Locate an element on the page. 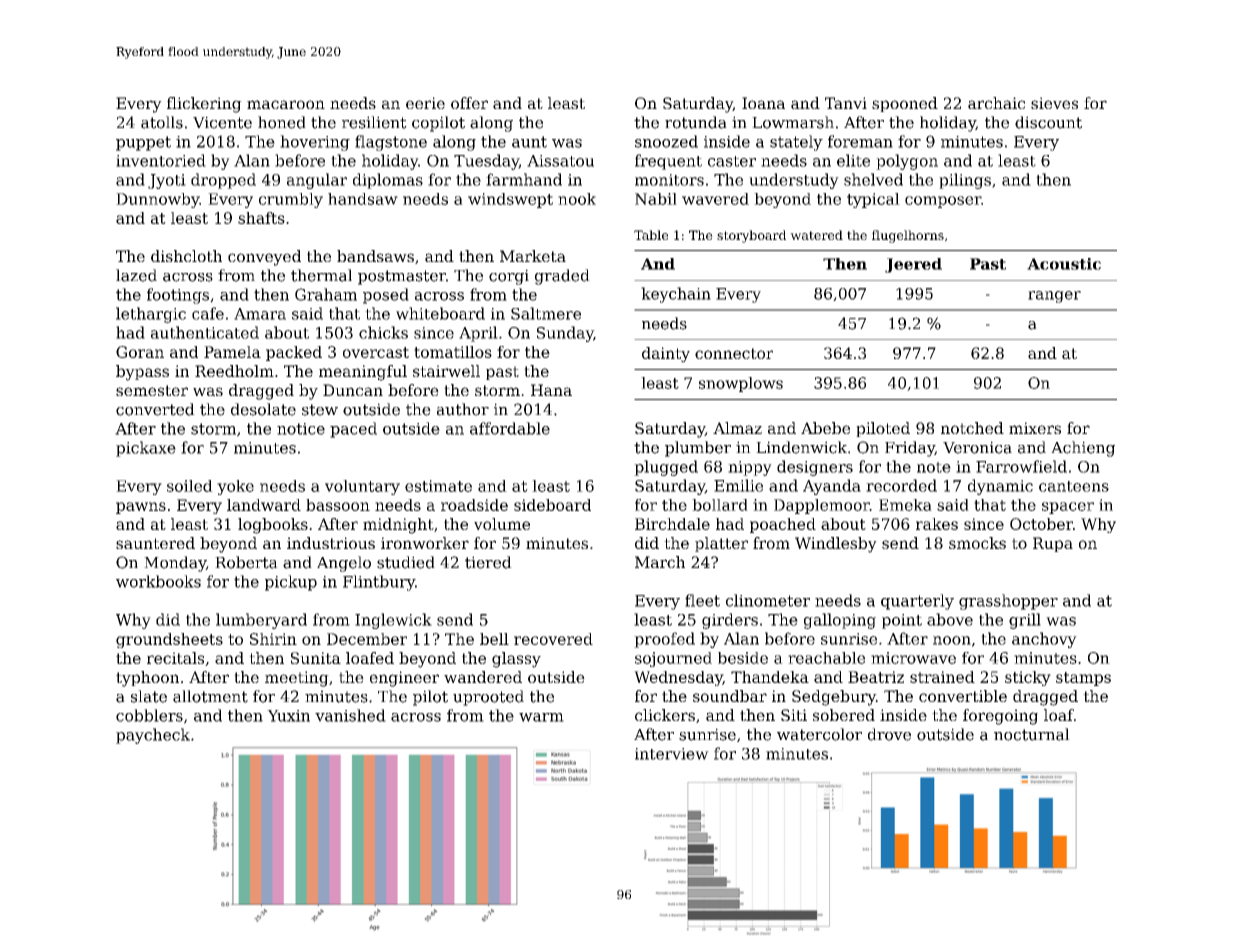  shelved is located at coordinates (873, 179).
